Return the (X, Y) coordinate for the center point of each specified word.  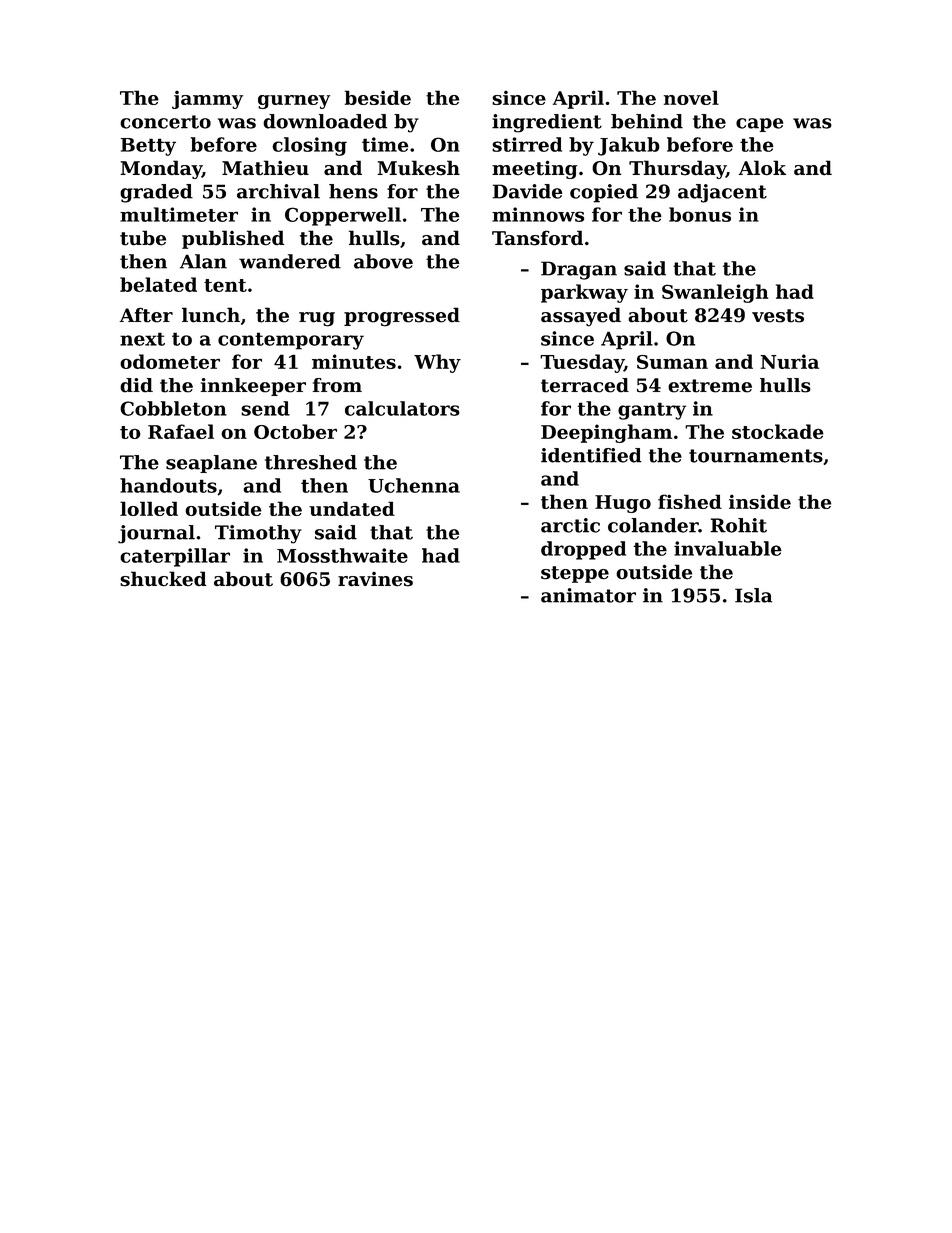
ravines (375, 579)
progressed (402, 317)
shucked (163, 579)
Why (437, 363)
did (136, 385)
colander (653, 525)
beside (378, 97)
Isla (753, 595)
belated (158, 284)
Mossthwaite (342, 555)
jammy (207, 100)
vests (778, 316)
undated (352, 508)
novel (691, 97)
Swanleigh (715, 293)
